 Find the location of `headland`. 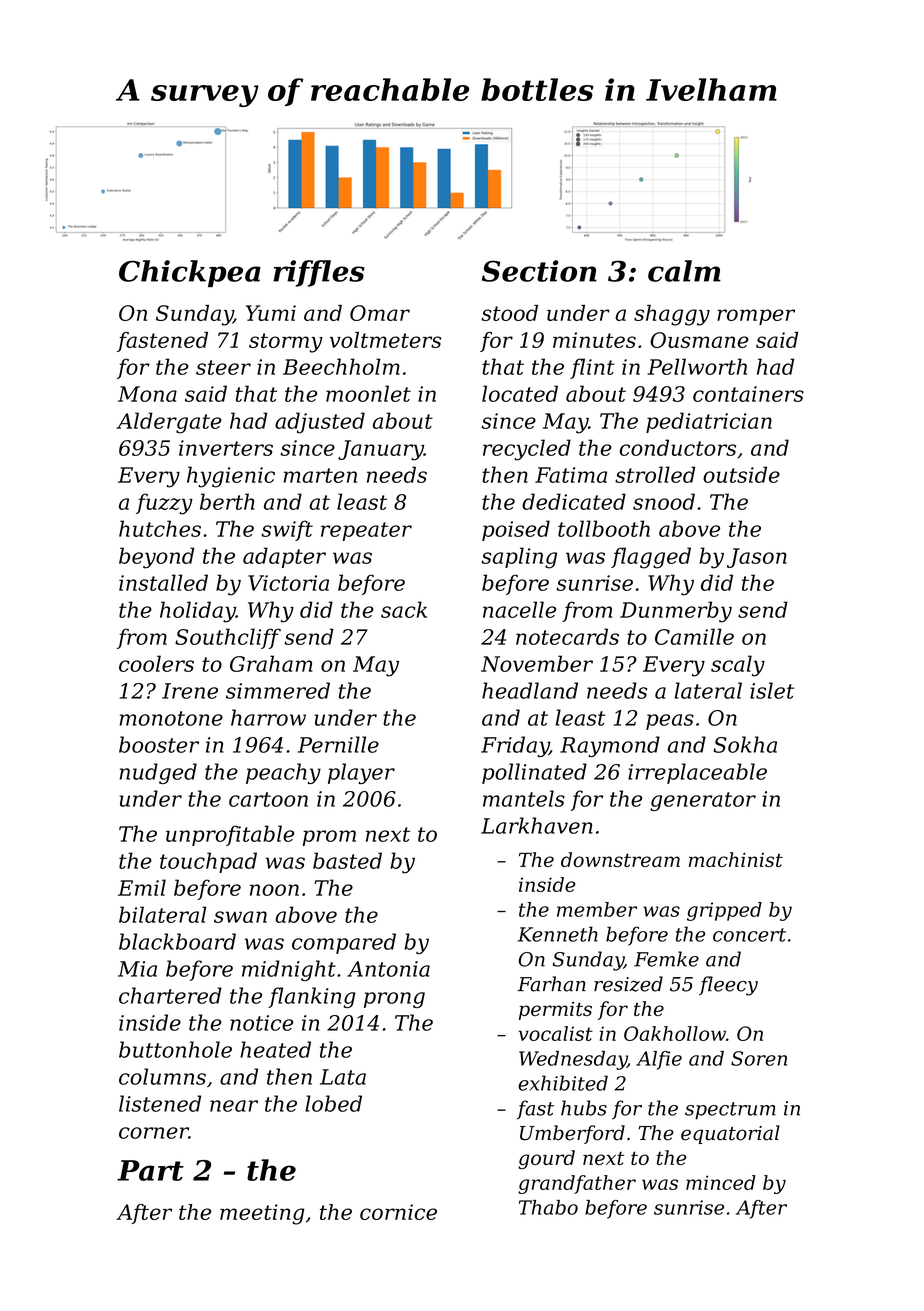

headland is located at coordinates (530, 690).
